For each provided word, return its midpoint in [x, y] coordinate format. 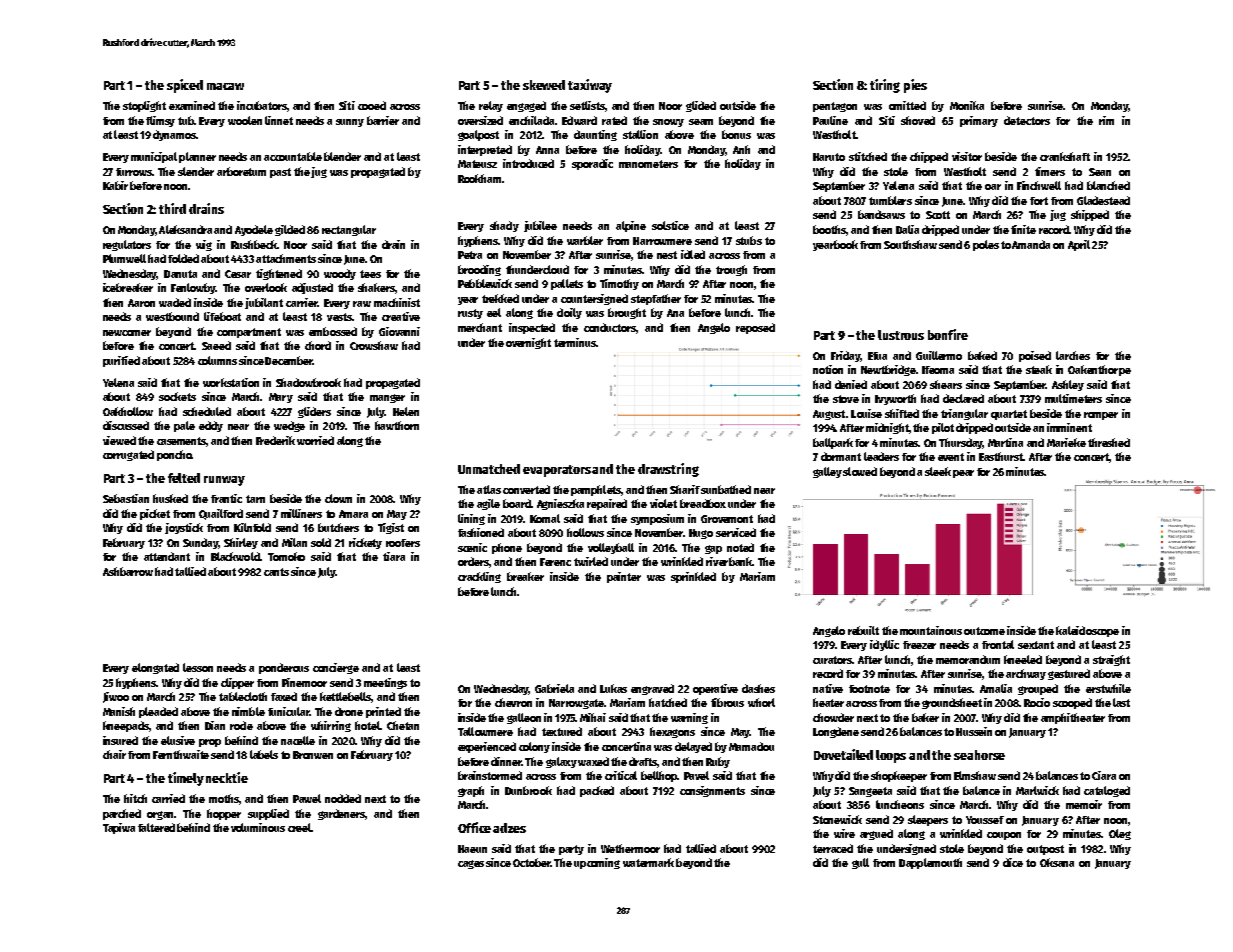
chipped [929, 157]
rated [614, 120]
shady [504, 226]
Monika [967, 105]
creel [299, 827]
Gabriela [554, 688]
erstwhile [1108, 688]
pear [963, 474]
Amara [353, 514]
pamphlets [596, 490]
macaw [225, 86]
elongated [155, 668]
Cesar [238, 274]
